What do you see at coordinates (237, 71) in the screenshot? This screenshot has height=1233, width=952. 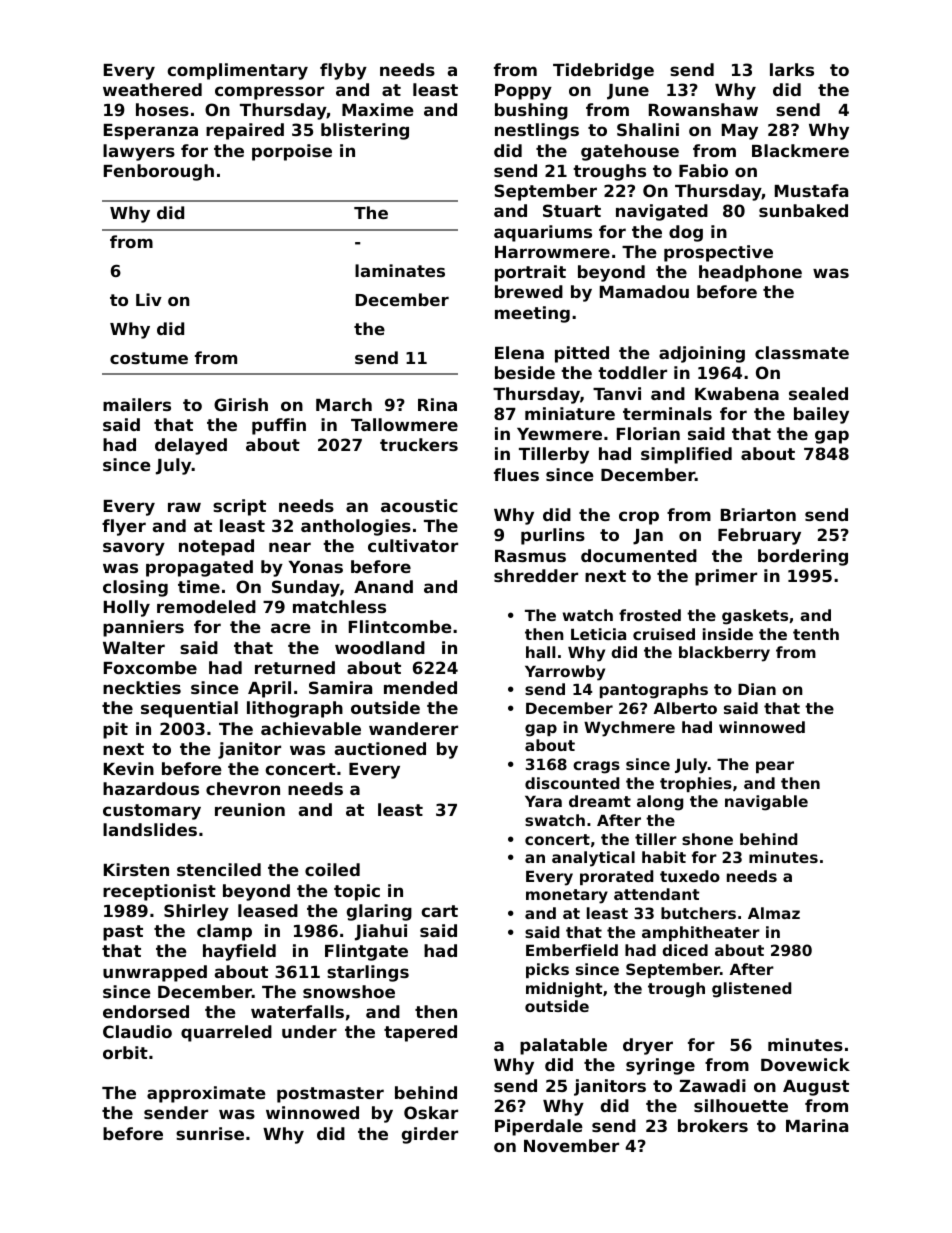 I see `complimentary` at bounding box center [237, 71].
